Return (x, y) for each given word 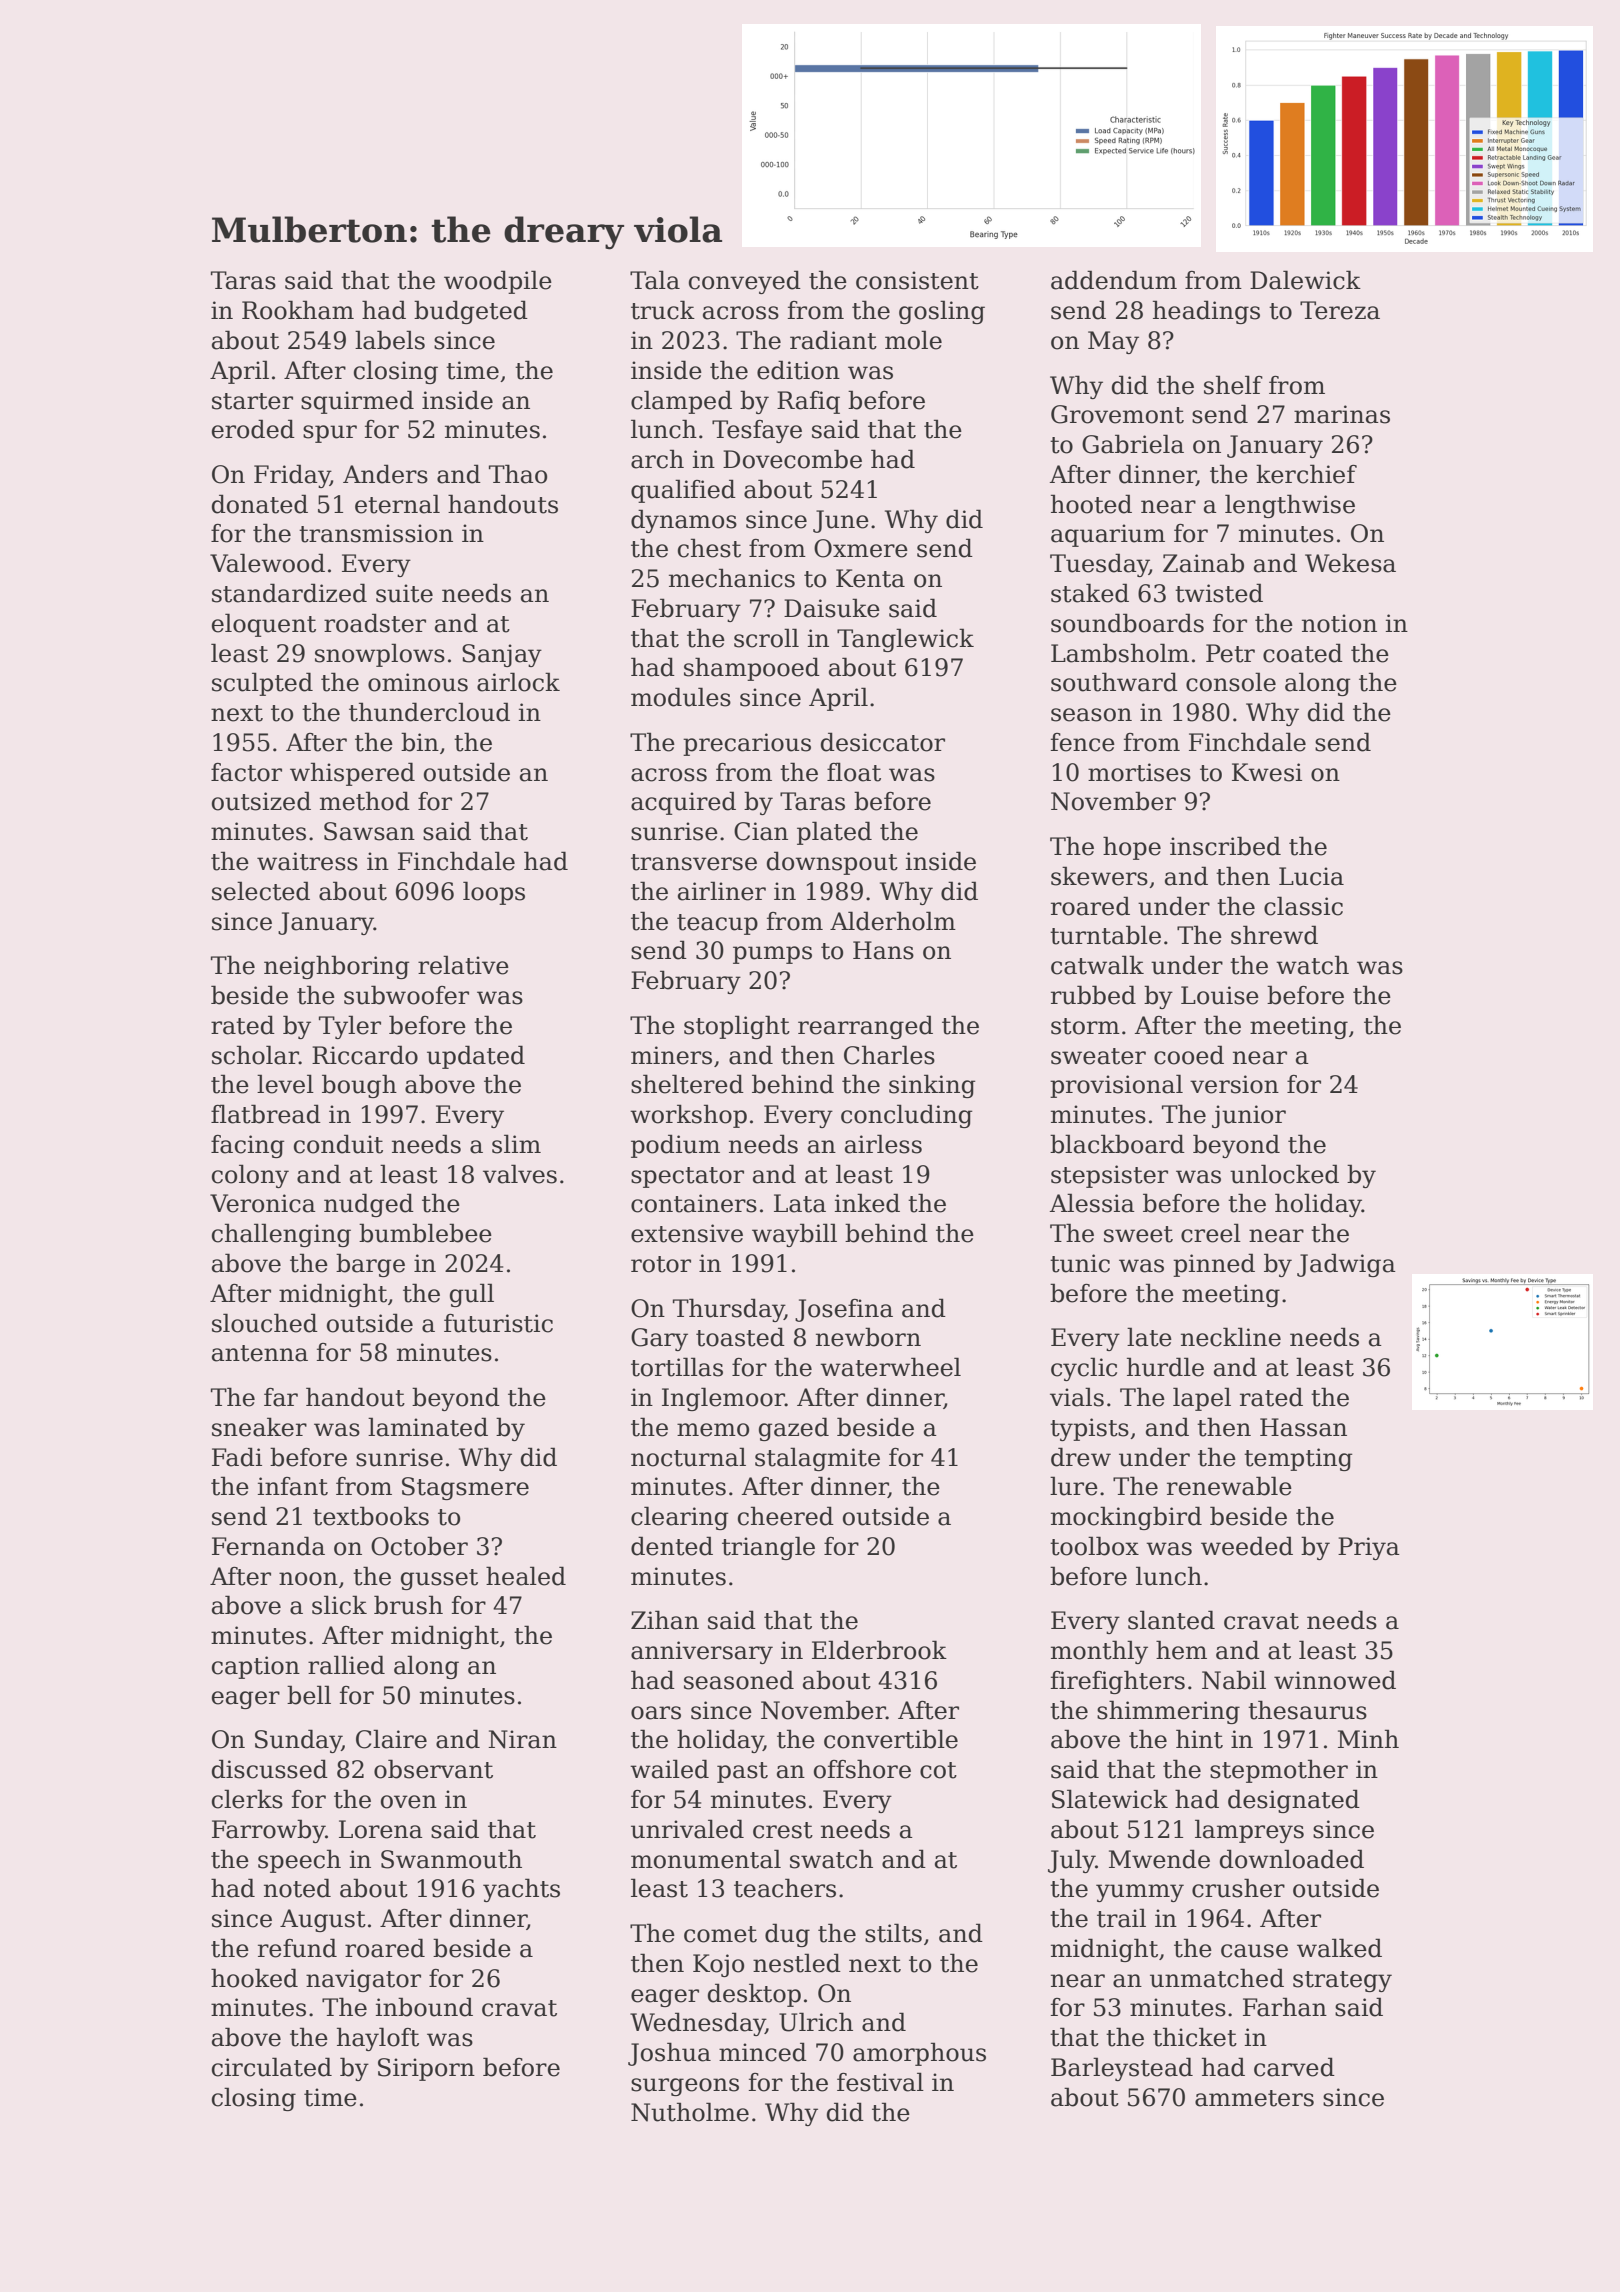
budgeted (471, 312)
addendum (1114, 280)
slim (516, 1144)
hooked (254, 1978)
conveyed (745, 282)
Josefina (844, 1310)
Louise (1220, 995)
